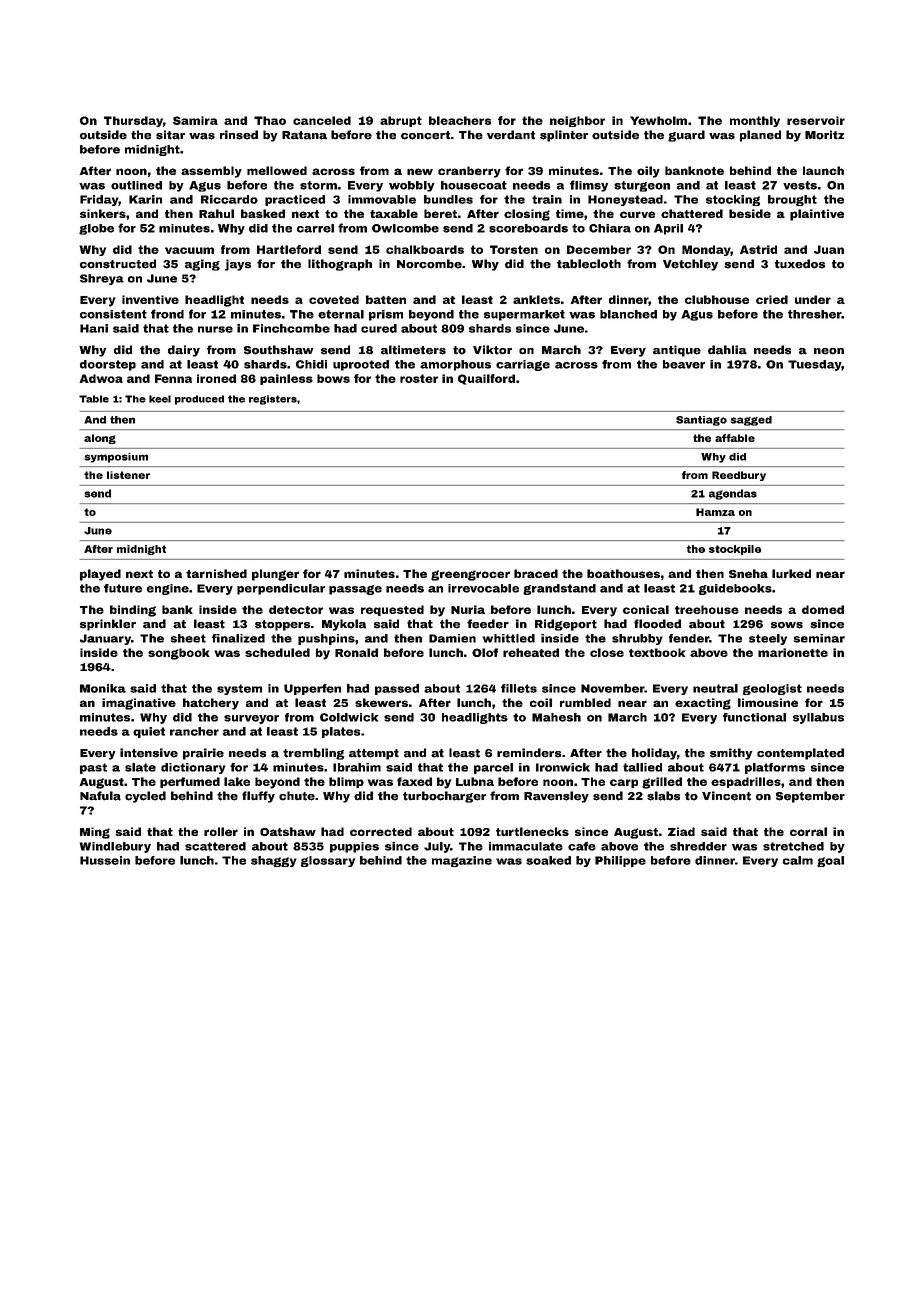  Describe the element at coordinates (397, 689) in the screenshot. I see `passed` at that location.
